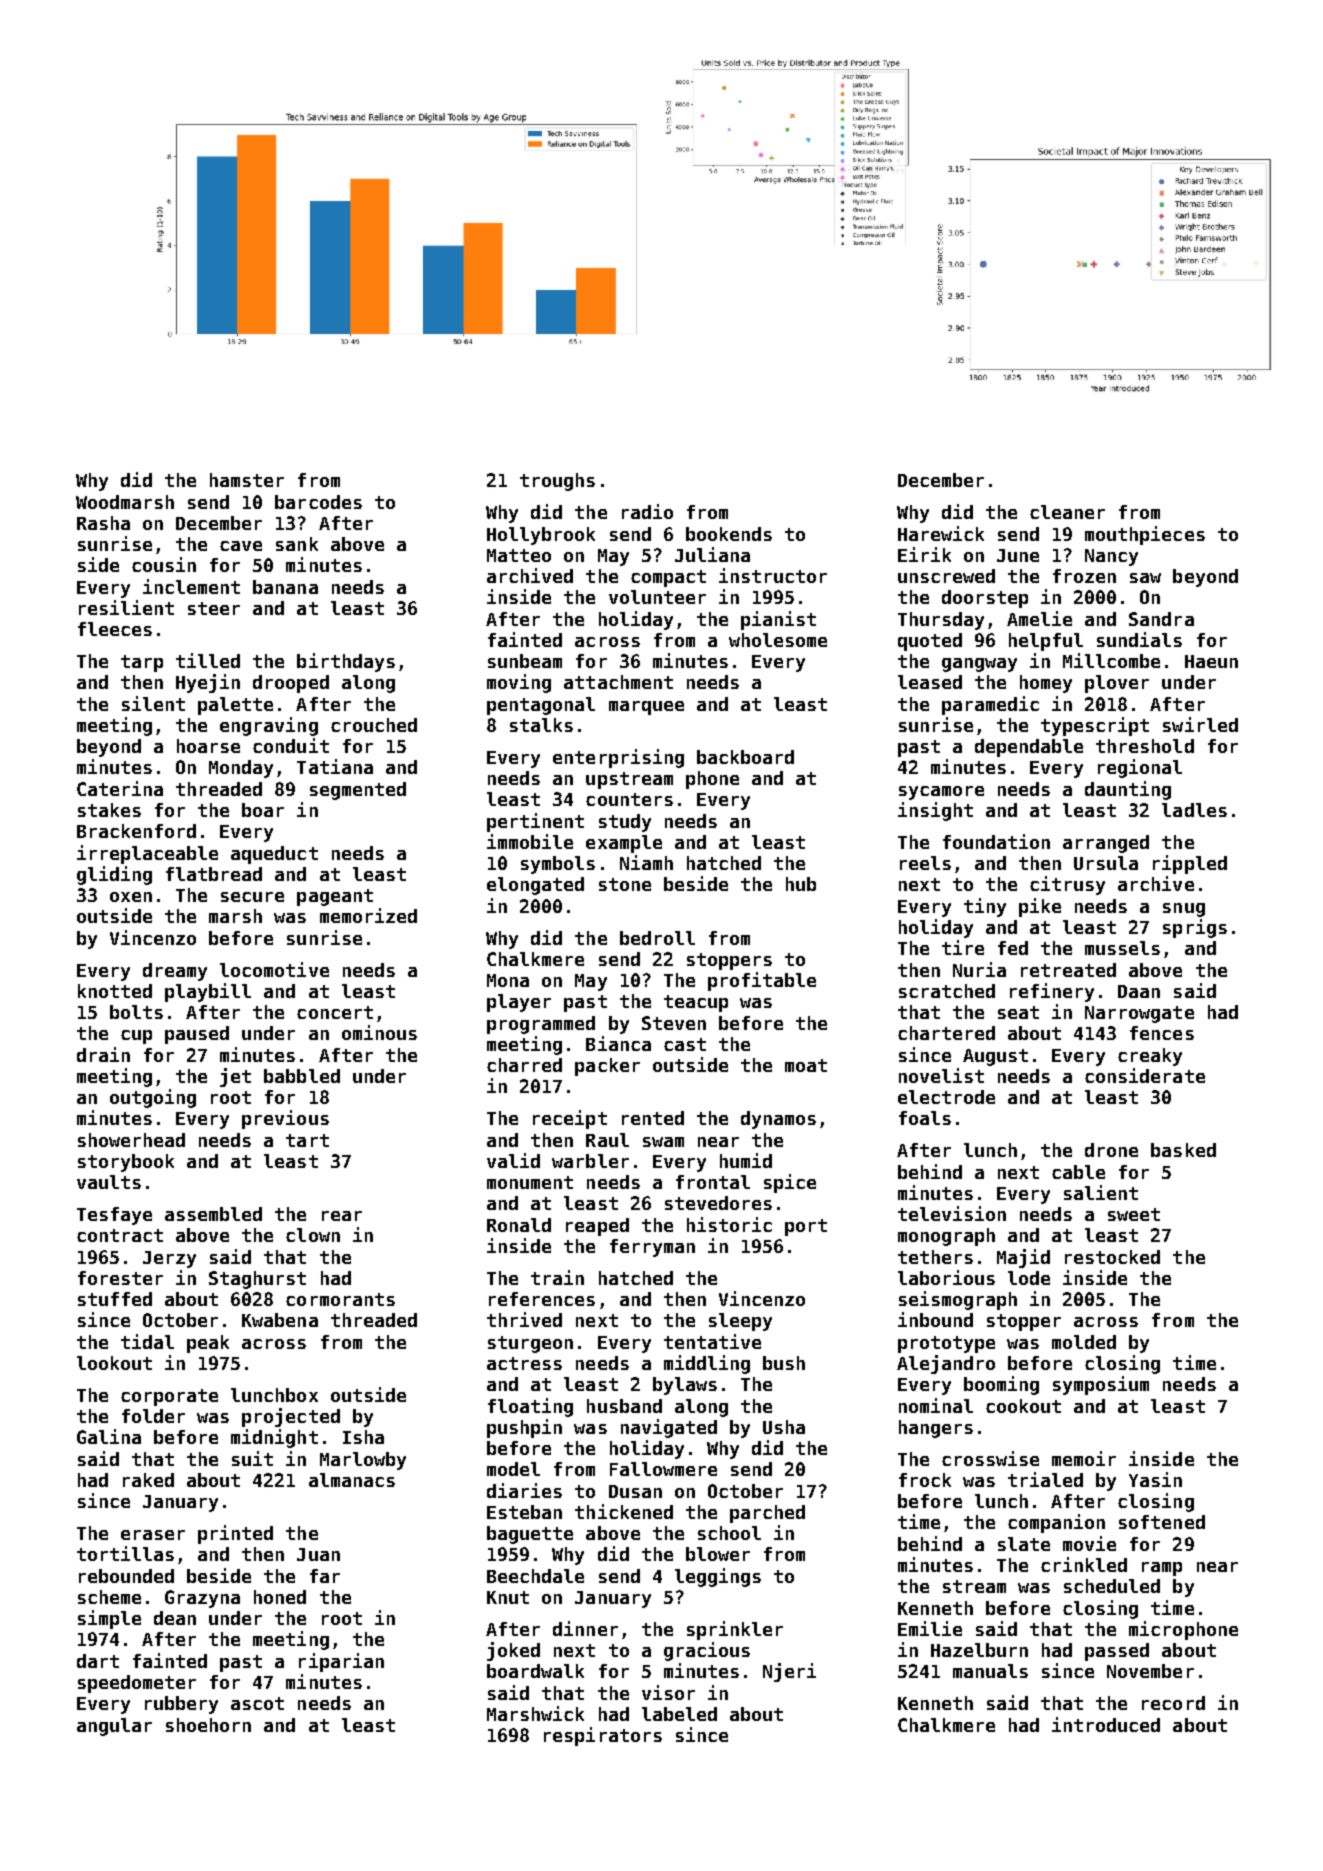  Describe the element at coordinates (1145, 746) in the page. I see `threshold` at that location.
